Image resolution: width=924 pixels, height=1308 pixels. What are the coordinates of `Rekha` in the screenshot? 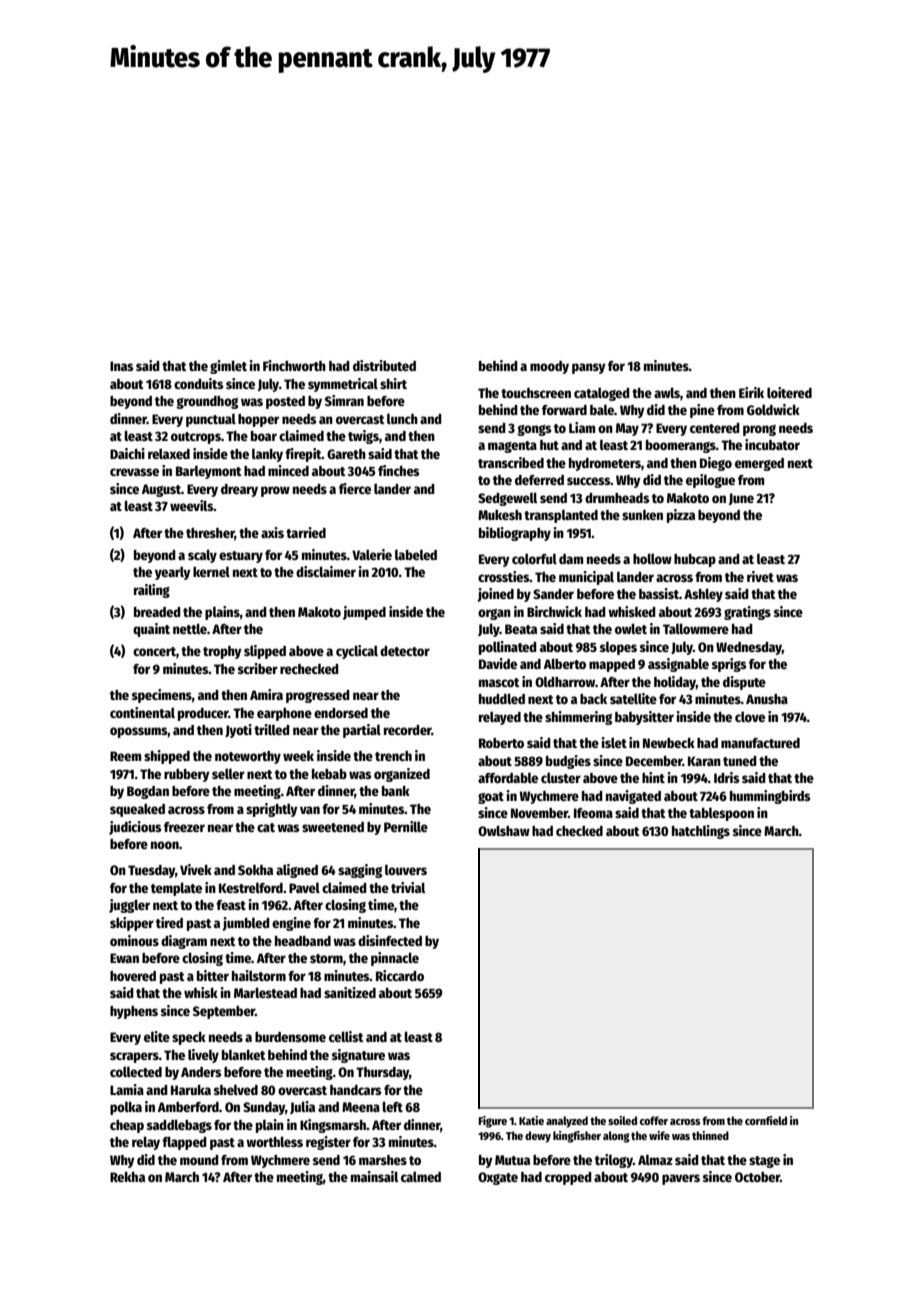 It's located at (127, 1177).
